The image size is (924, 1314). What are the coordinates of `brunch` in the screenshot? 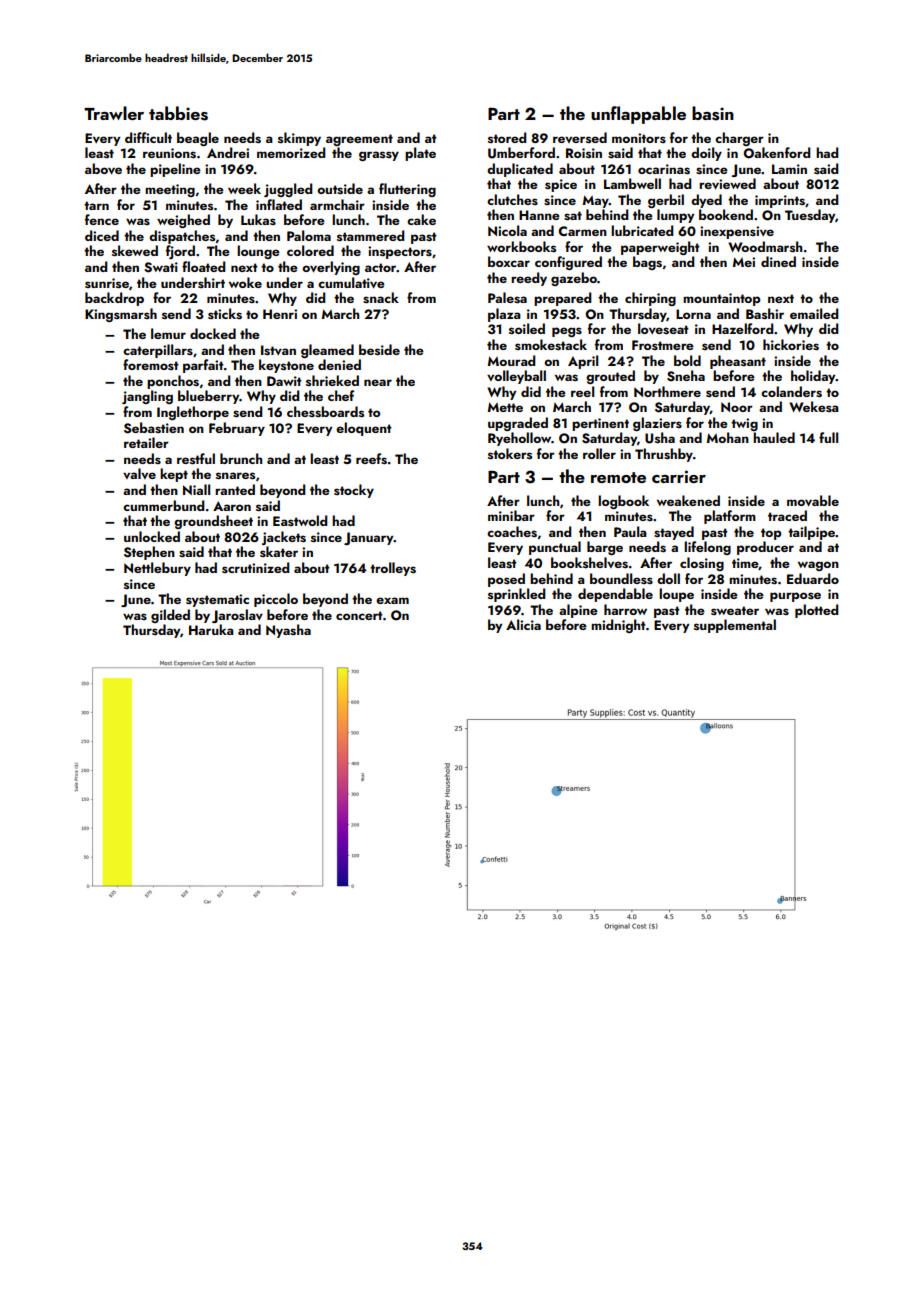 It's located at (241, 458).
